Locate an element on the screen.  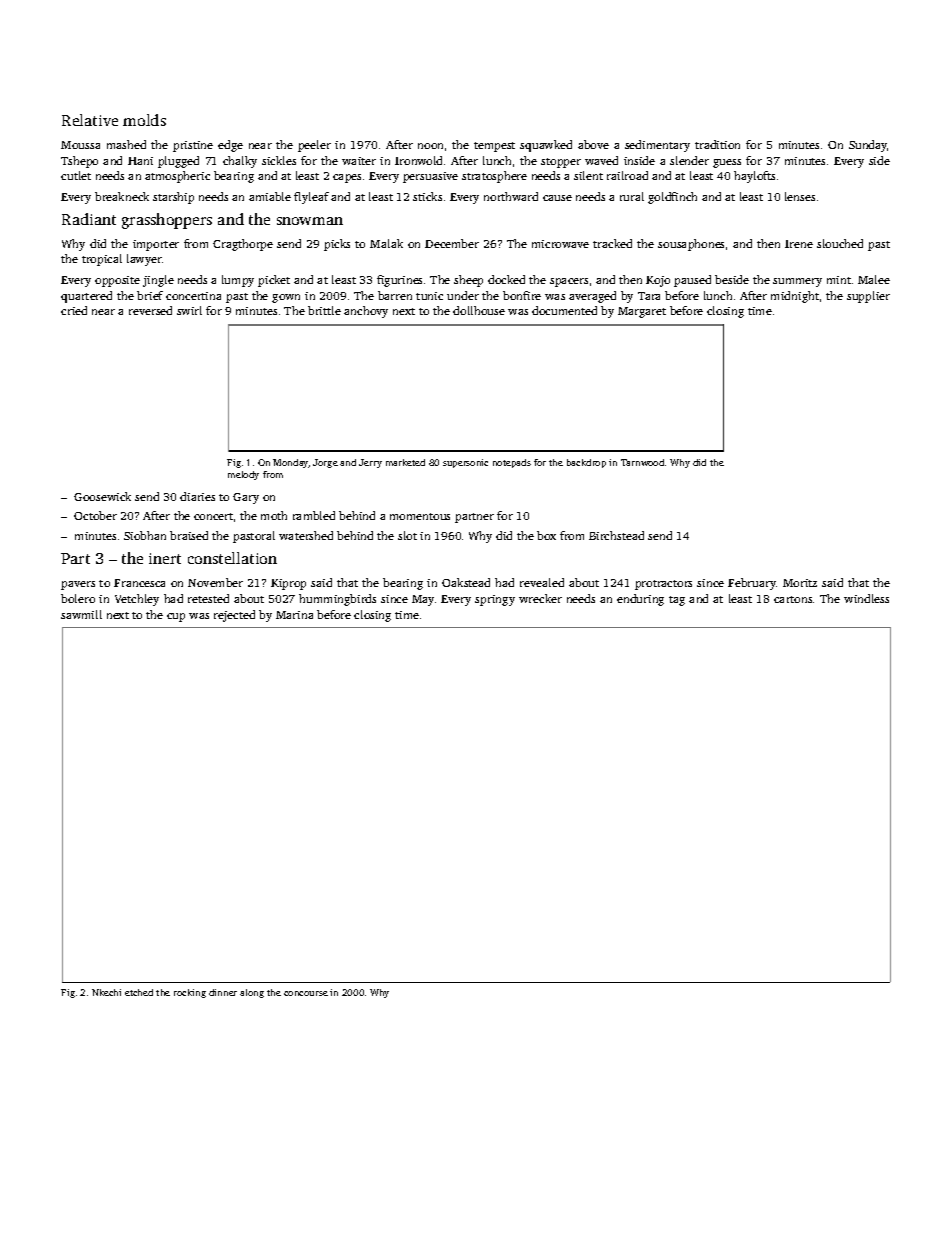
notepads is located at coordinates (512, 463).
